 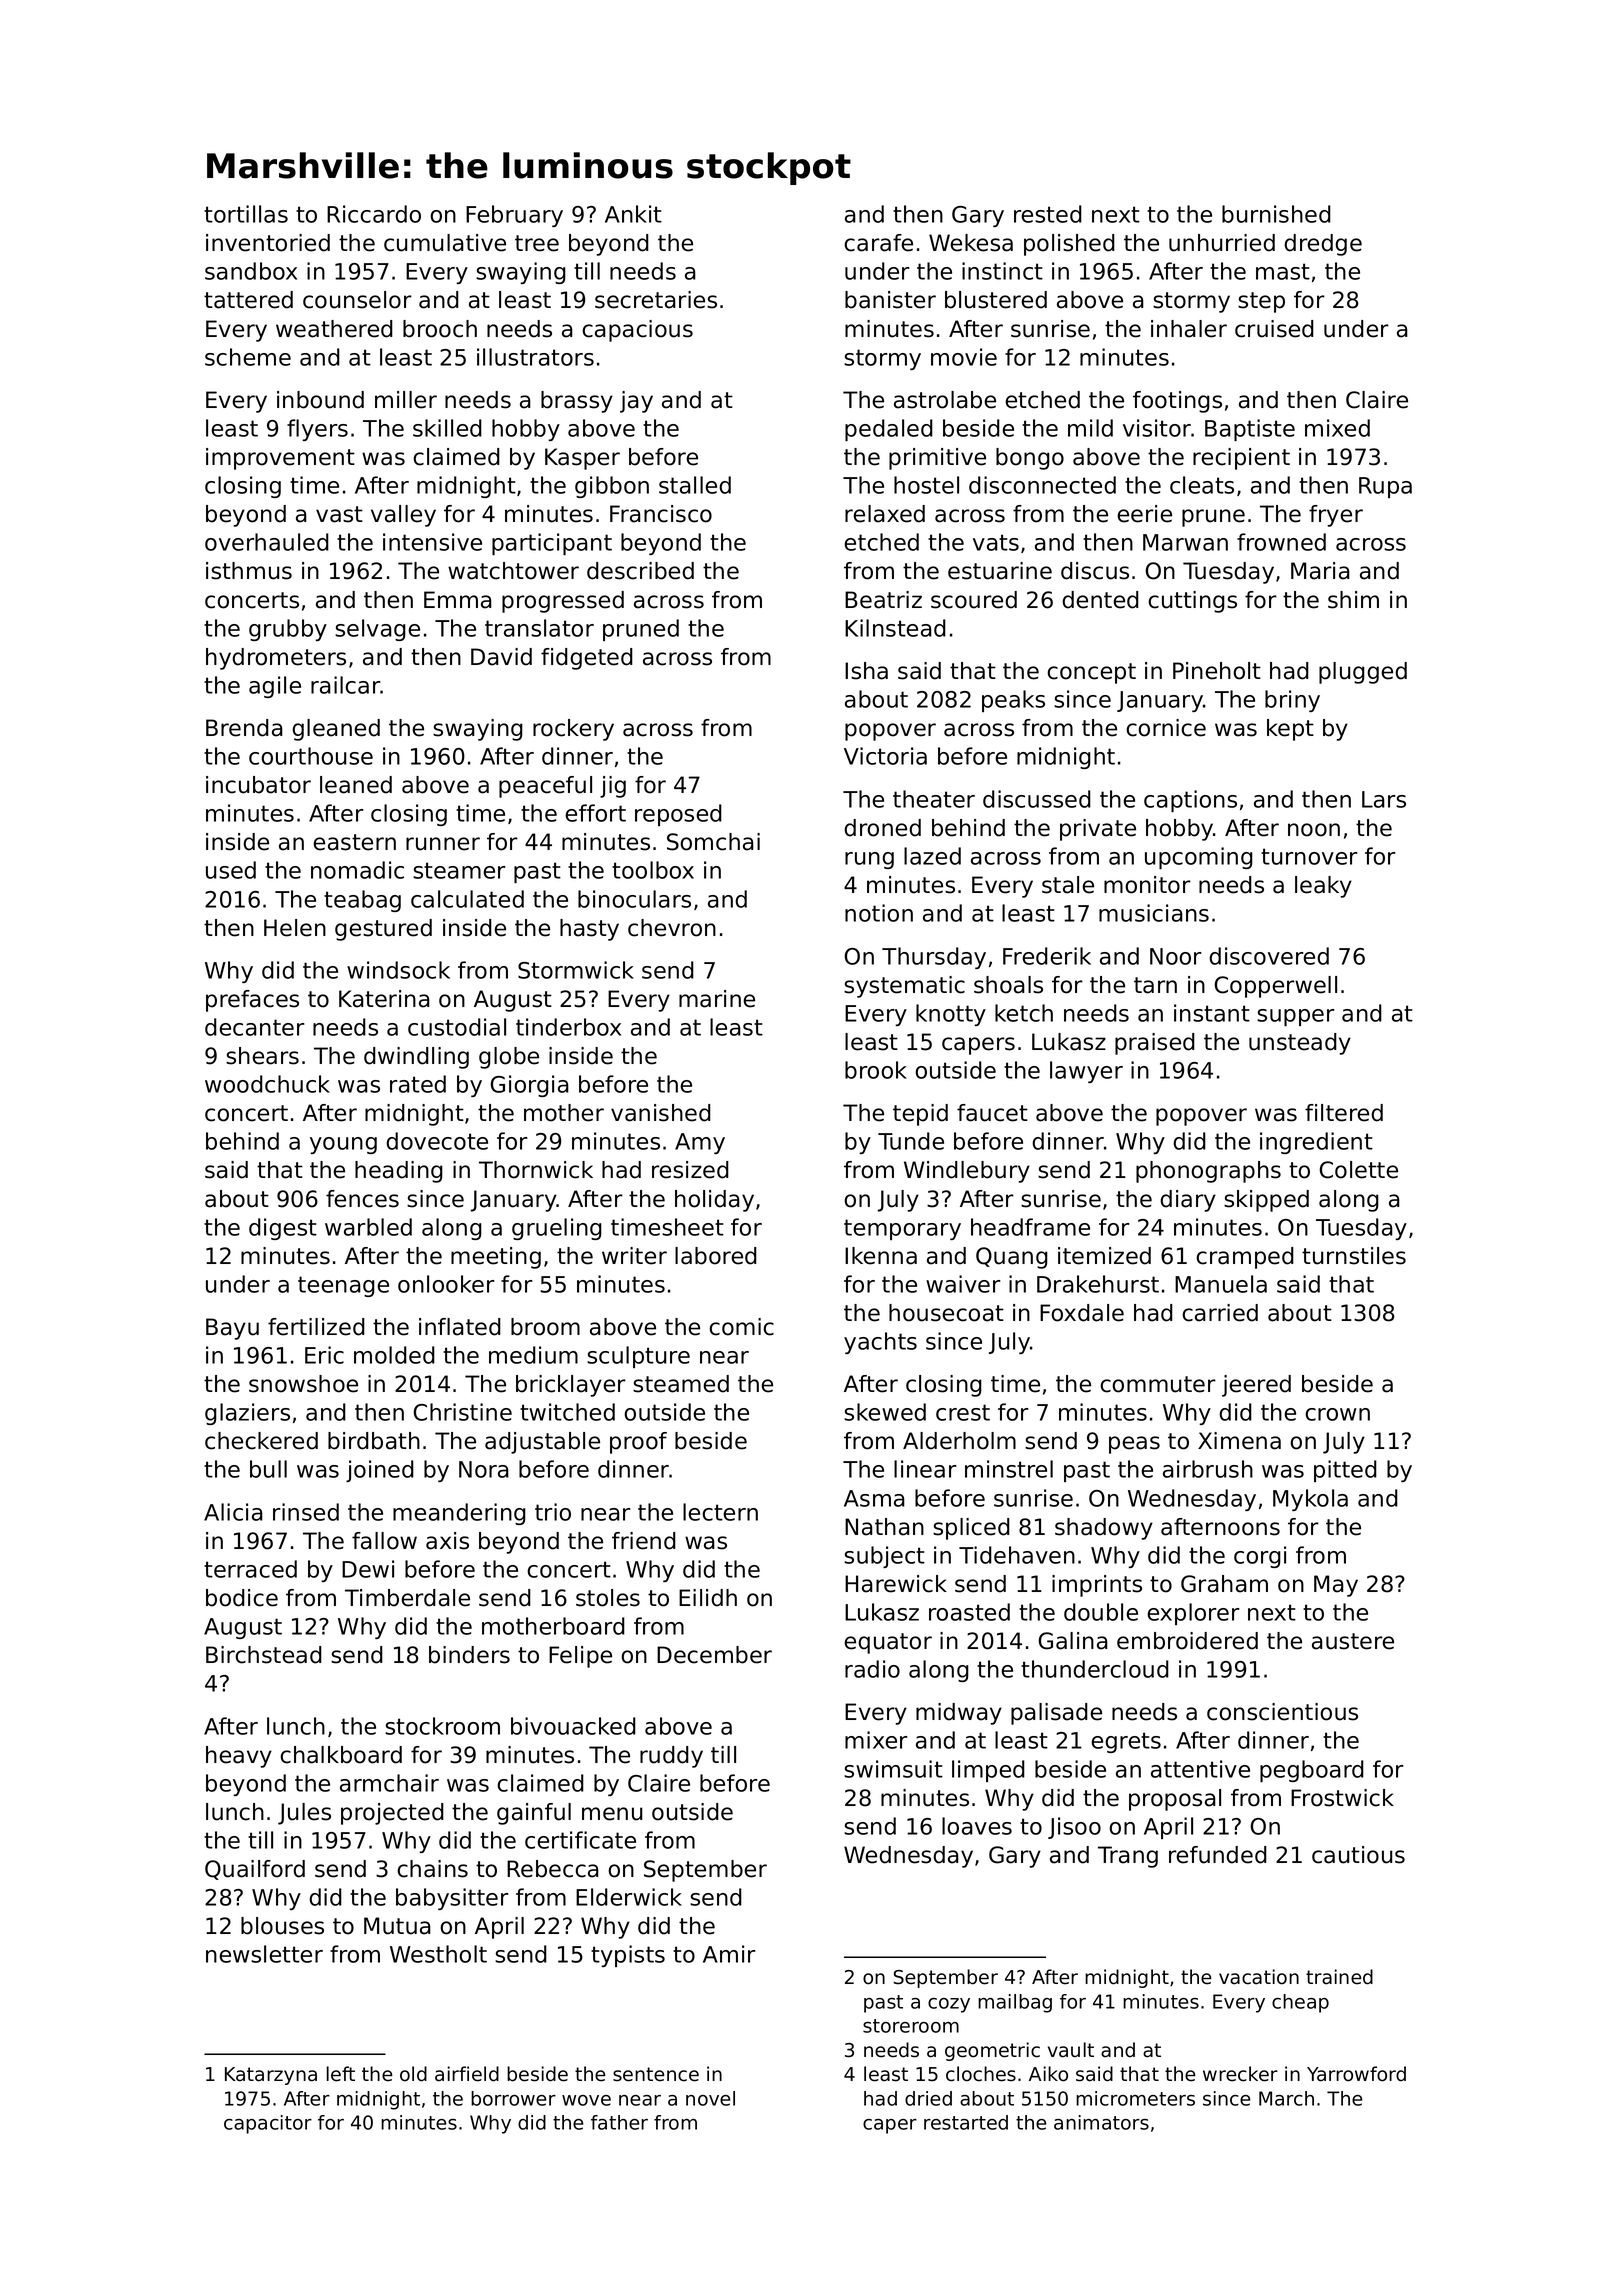 What do you see at coordinates (977, 1826) in the screenshot?
I see `loaves` at bounding box center [977, 1826].
